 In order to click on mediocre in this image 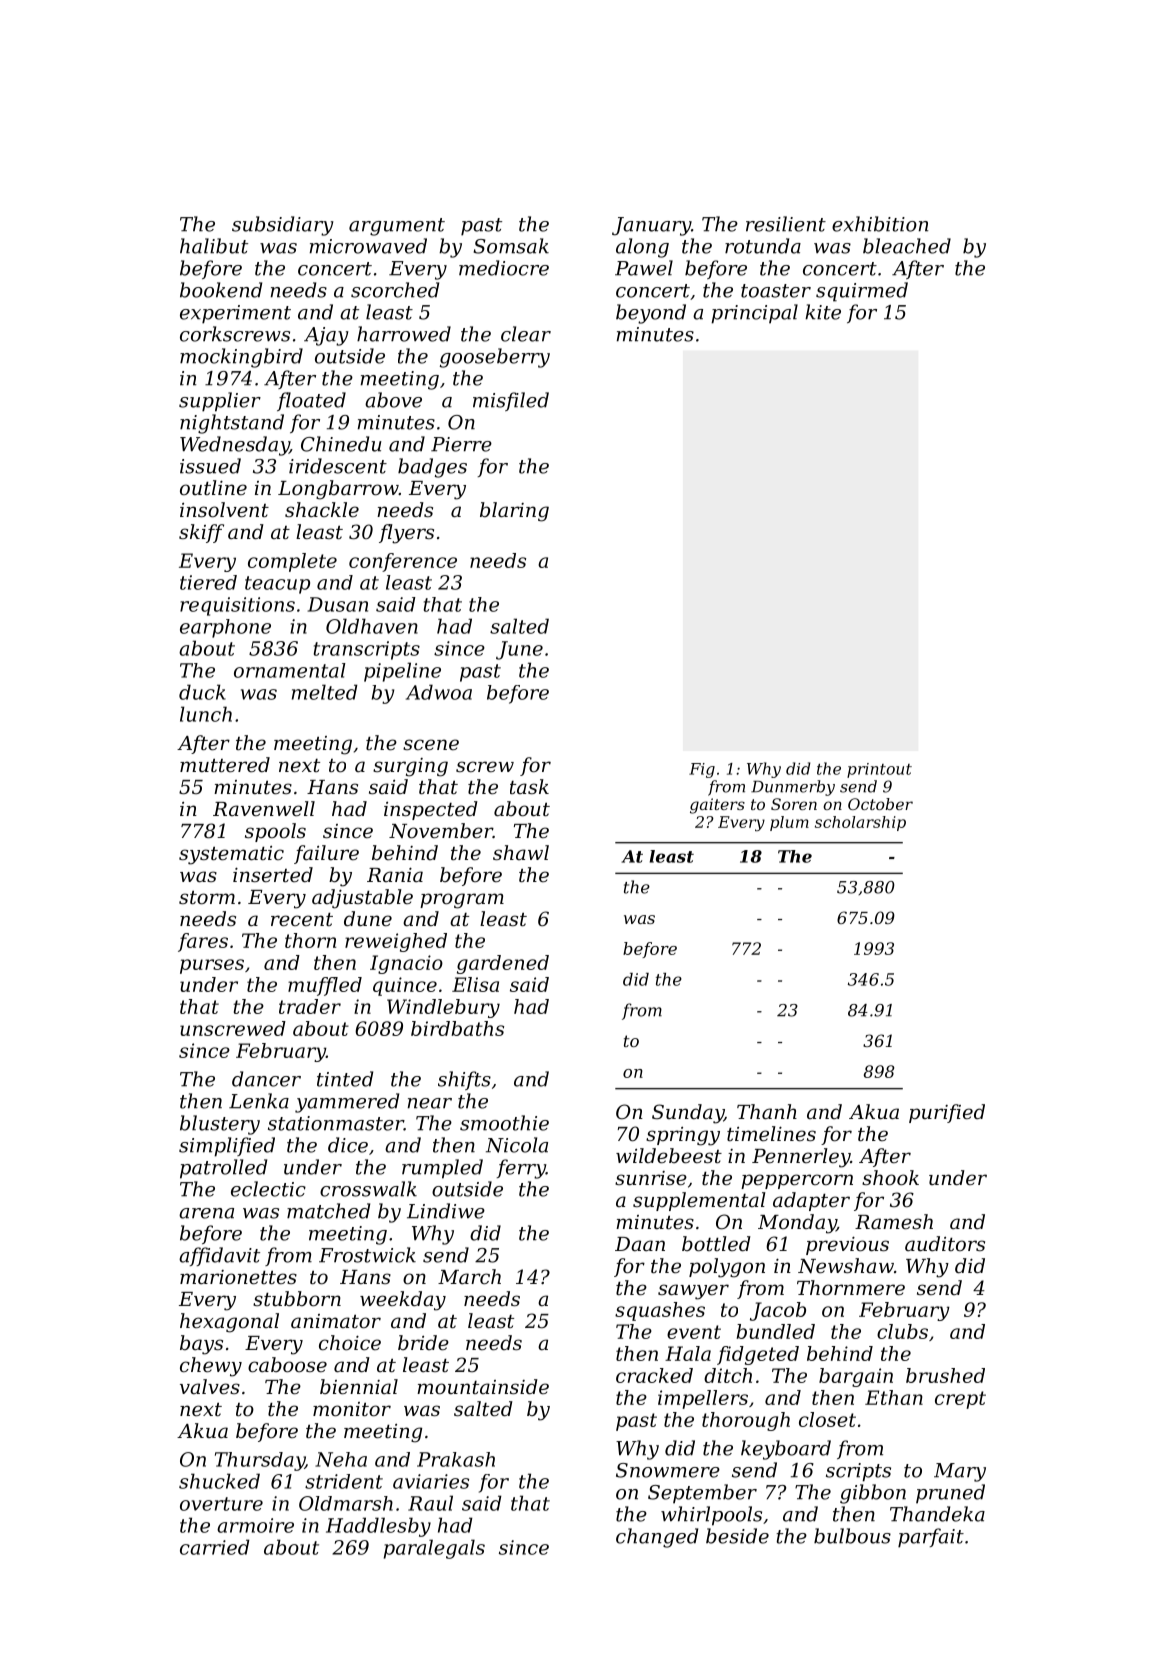, I will do `click(504, 268)`.
